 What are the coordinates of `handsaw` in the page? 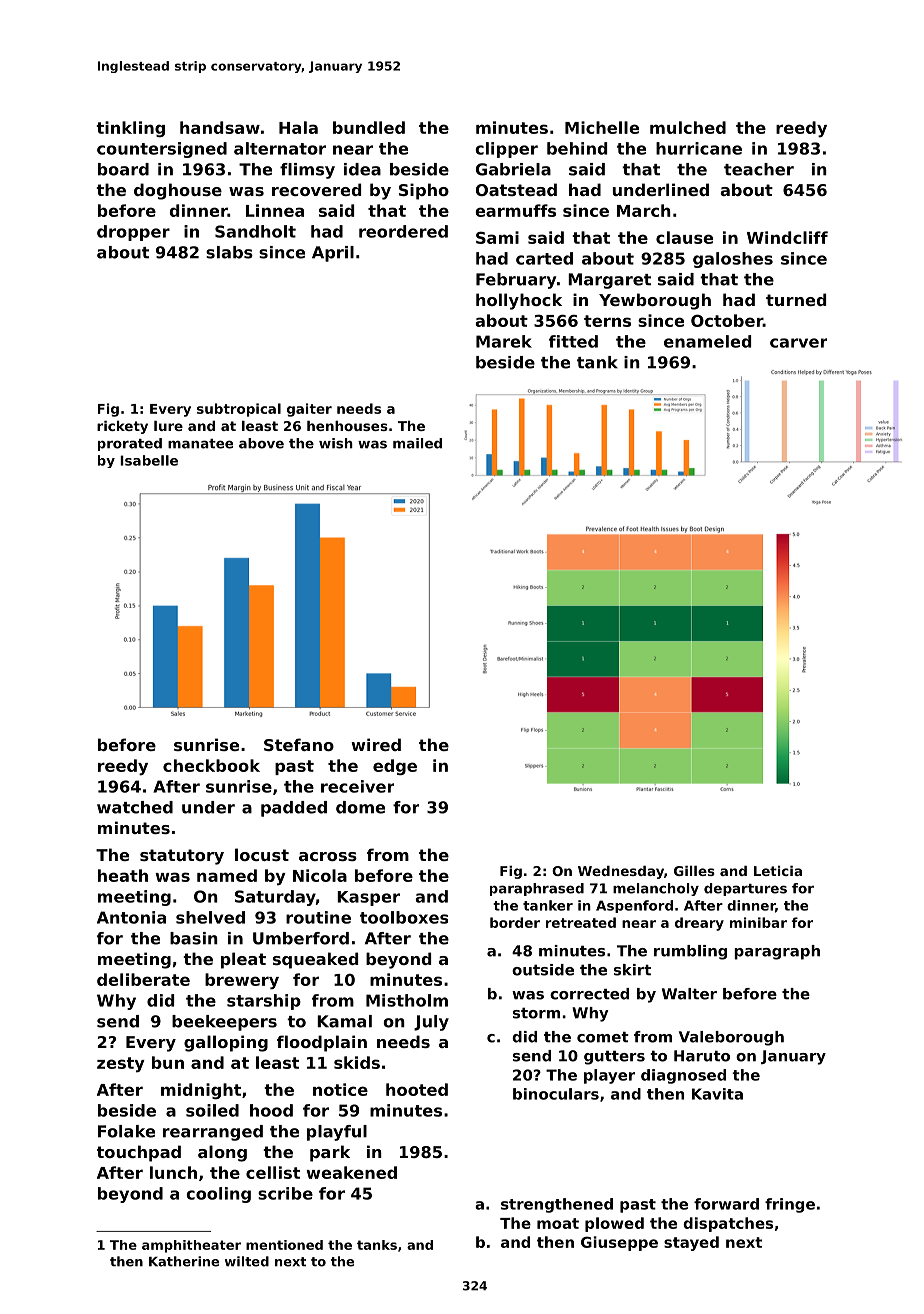 It's located at (220, 127).
